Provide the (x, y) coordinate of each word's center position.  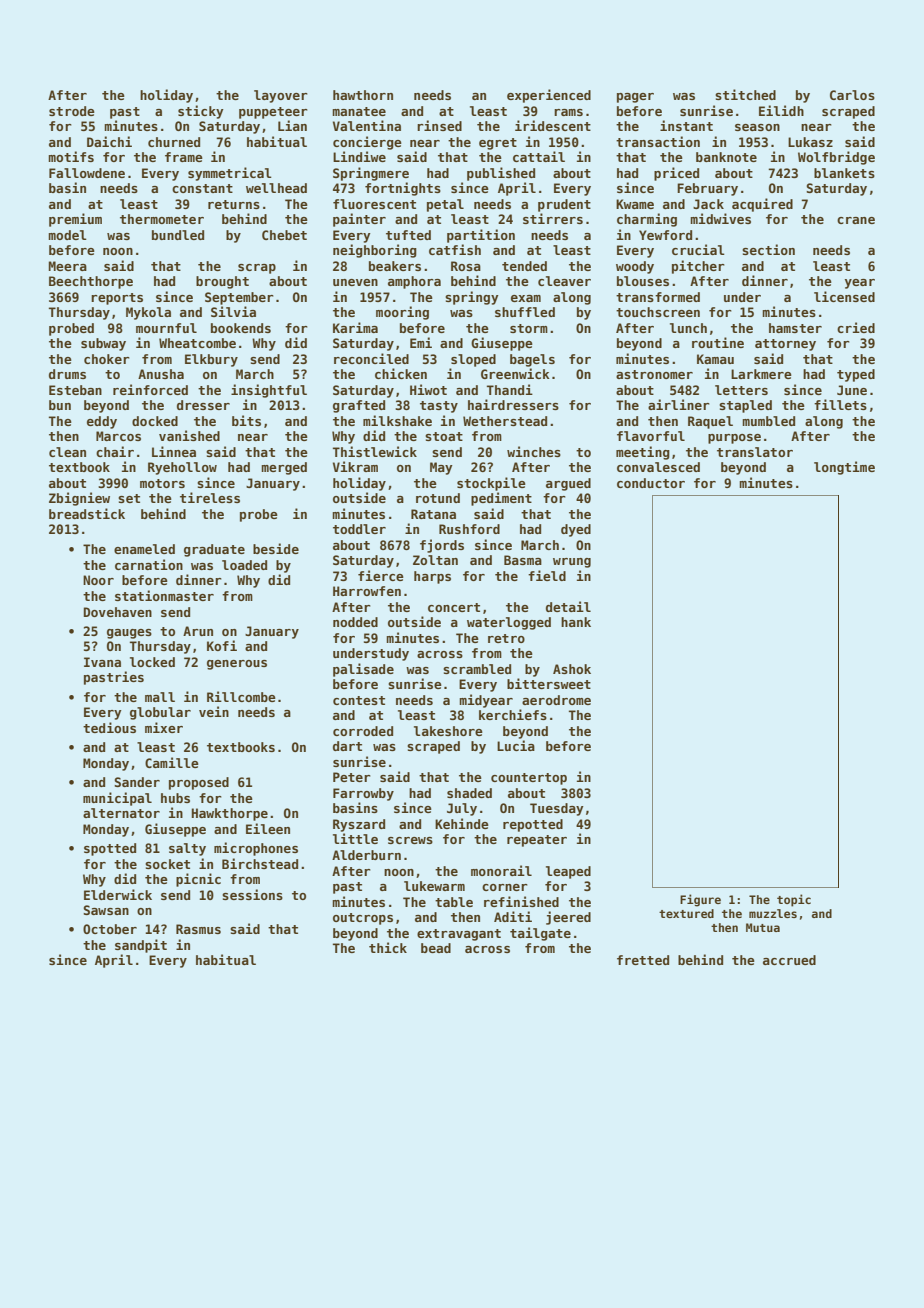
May (441, 468)
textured (686, 913)
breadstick (87, 513)
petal (445, 205)
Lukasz (810, 142)
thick (388, 947)
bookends (241, 328)
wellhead (276, 188)
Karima (355, 327)
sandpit (141, 946)
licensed (844, 296)
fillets (840, 404)
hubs (175, 798)
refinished (521, 901)
